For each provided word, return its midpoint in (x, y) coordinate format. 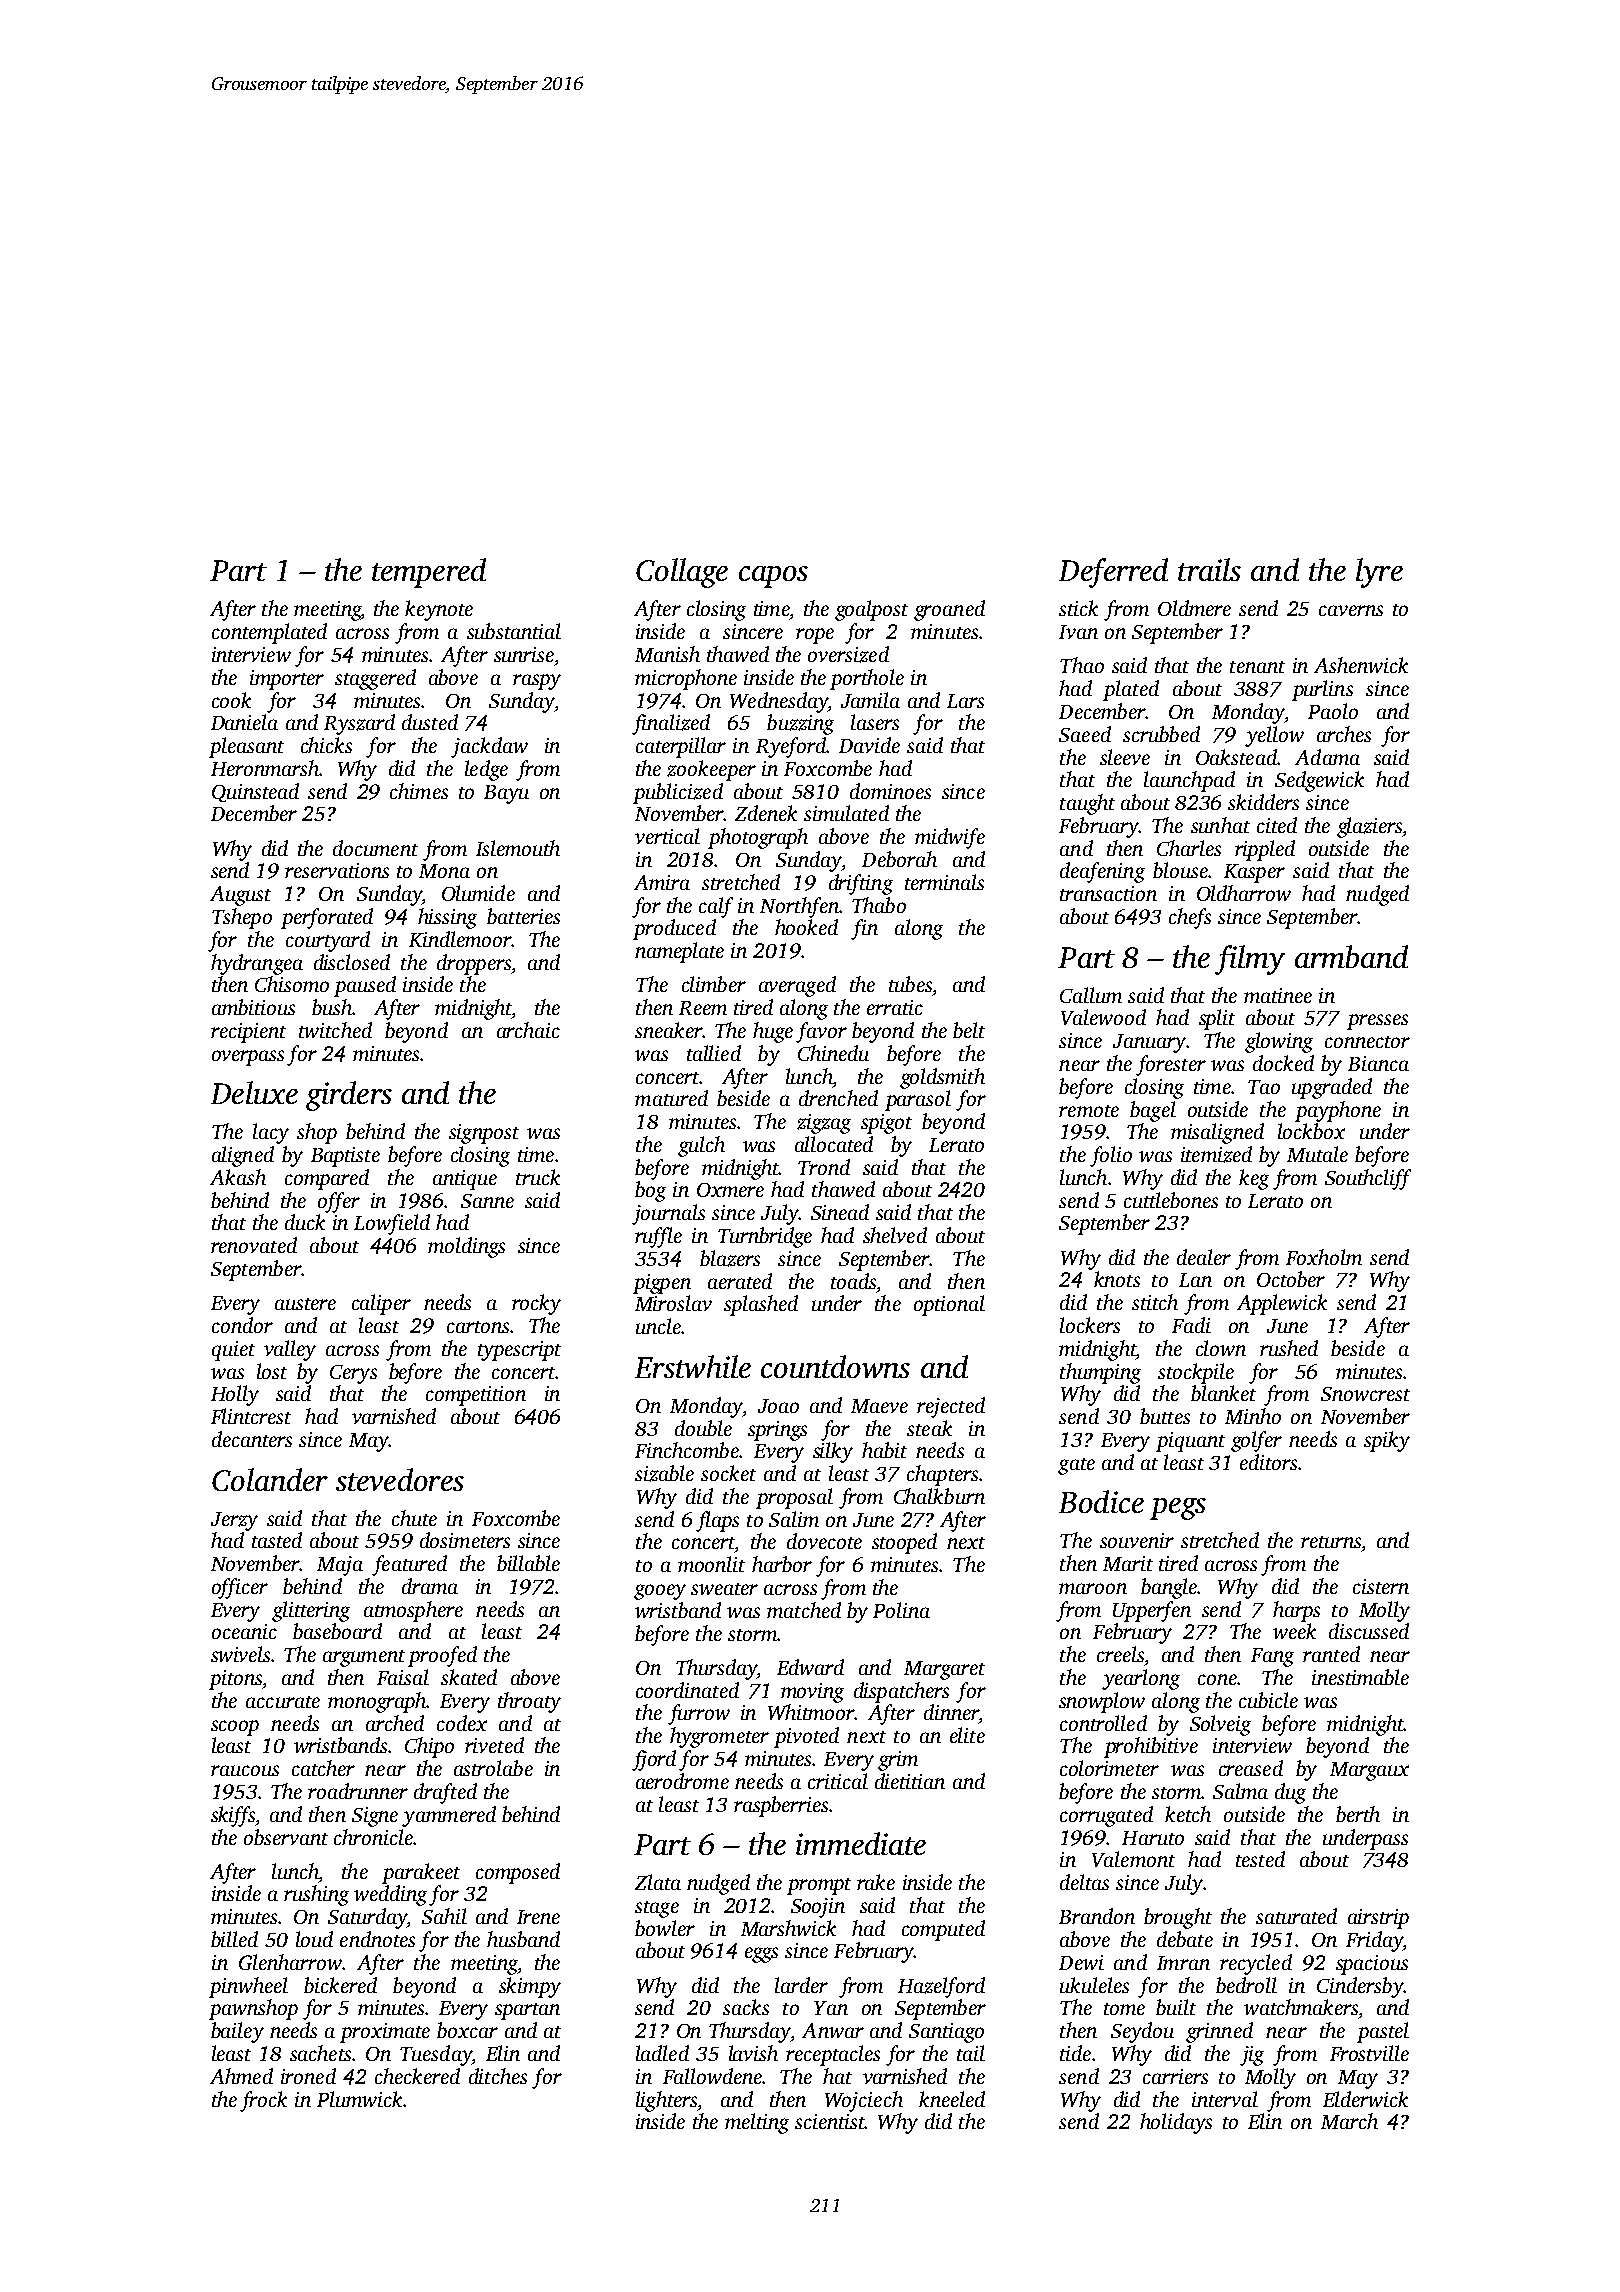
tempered (429, 573)
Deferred (1113, 573)
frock (263, 2101)
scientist (830, 2121)
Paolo (1333, 711)
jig (1252, 2056)
